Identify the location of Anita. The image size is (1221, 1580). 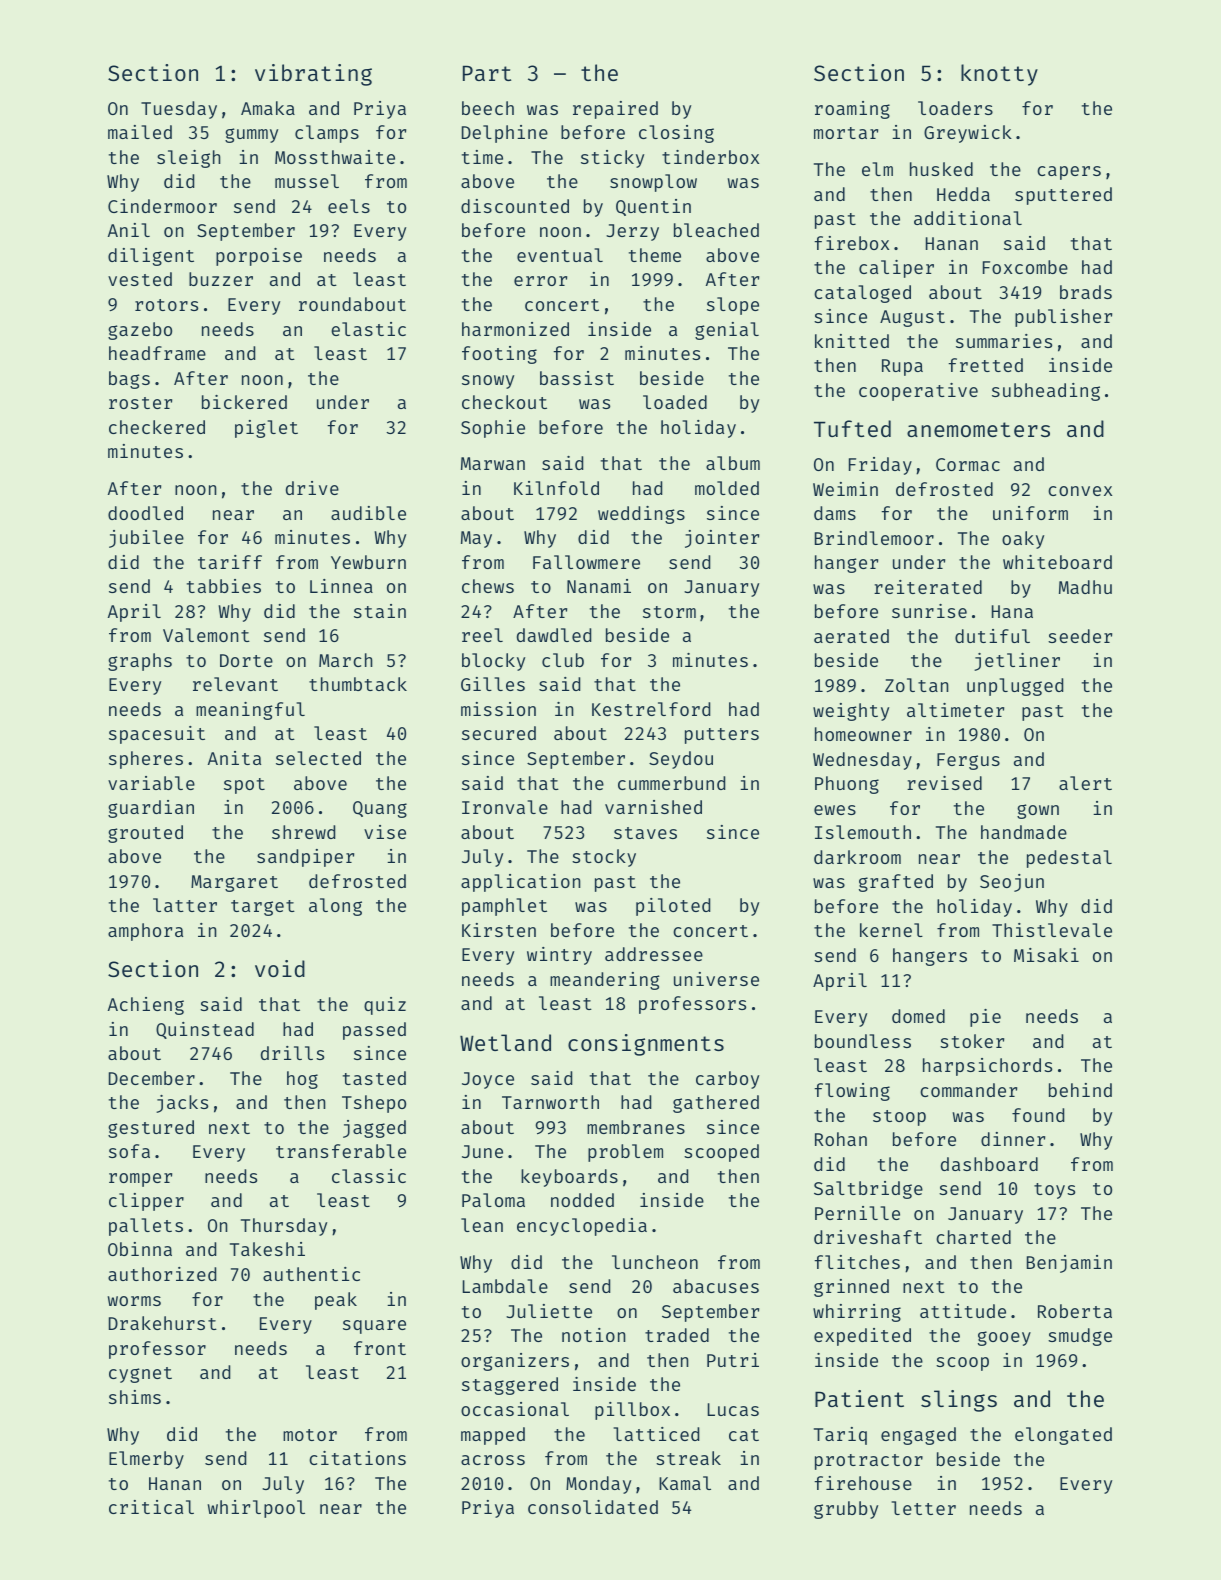
(234, 758).
